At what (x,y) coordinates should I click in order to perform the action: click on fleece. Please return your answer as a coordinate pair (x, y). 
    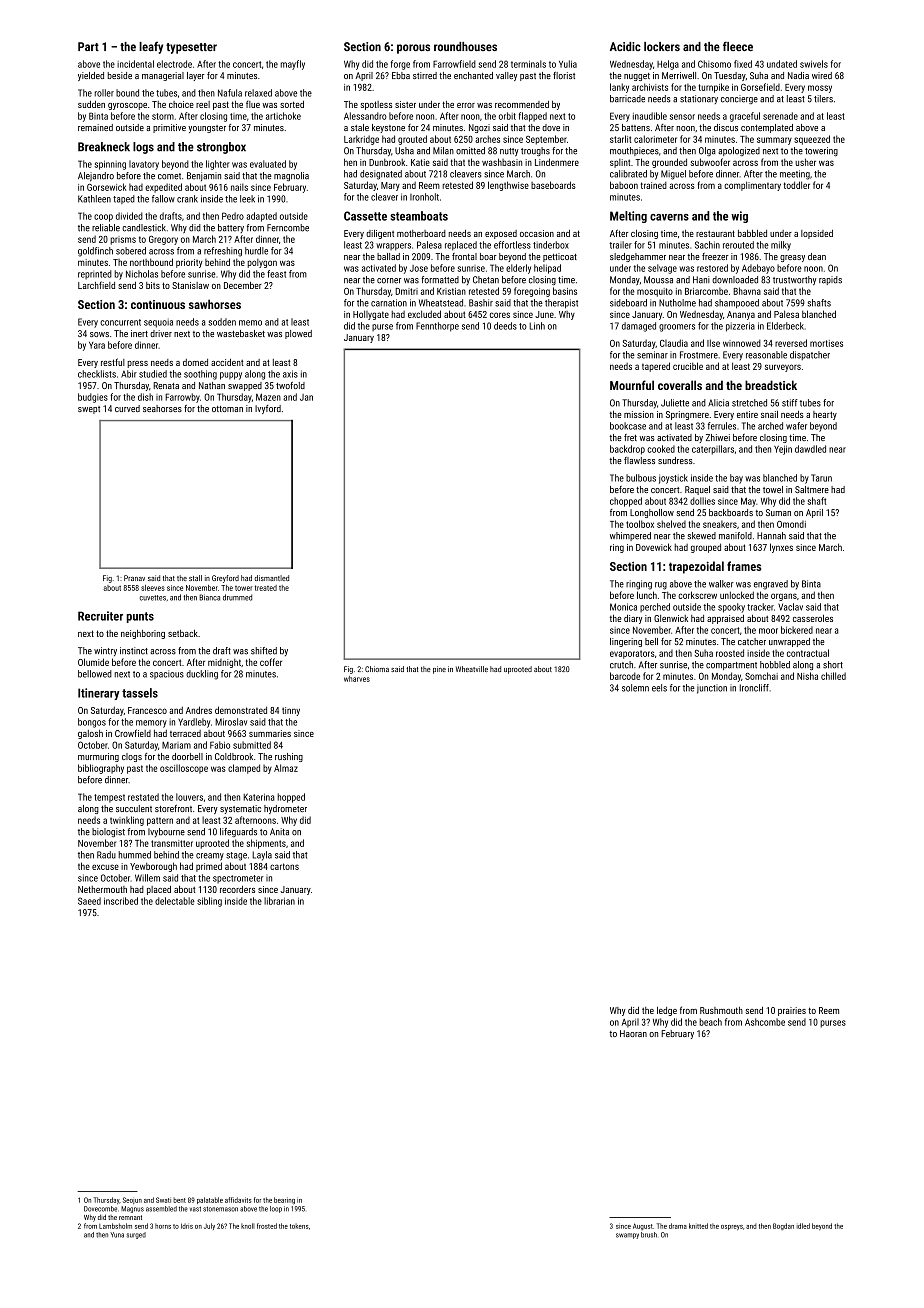
    Looking at the image, I should click on (738, 46).
